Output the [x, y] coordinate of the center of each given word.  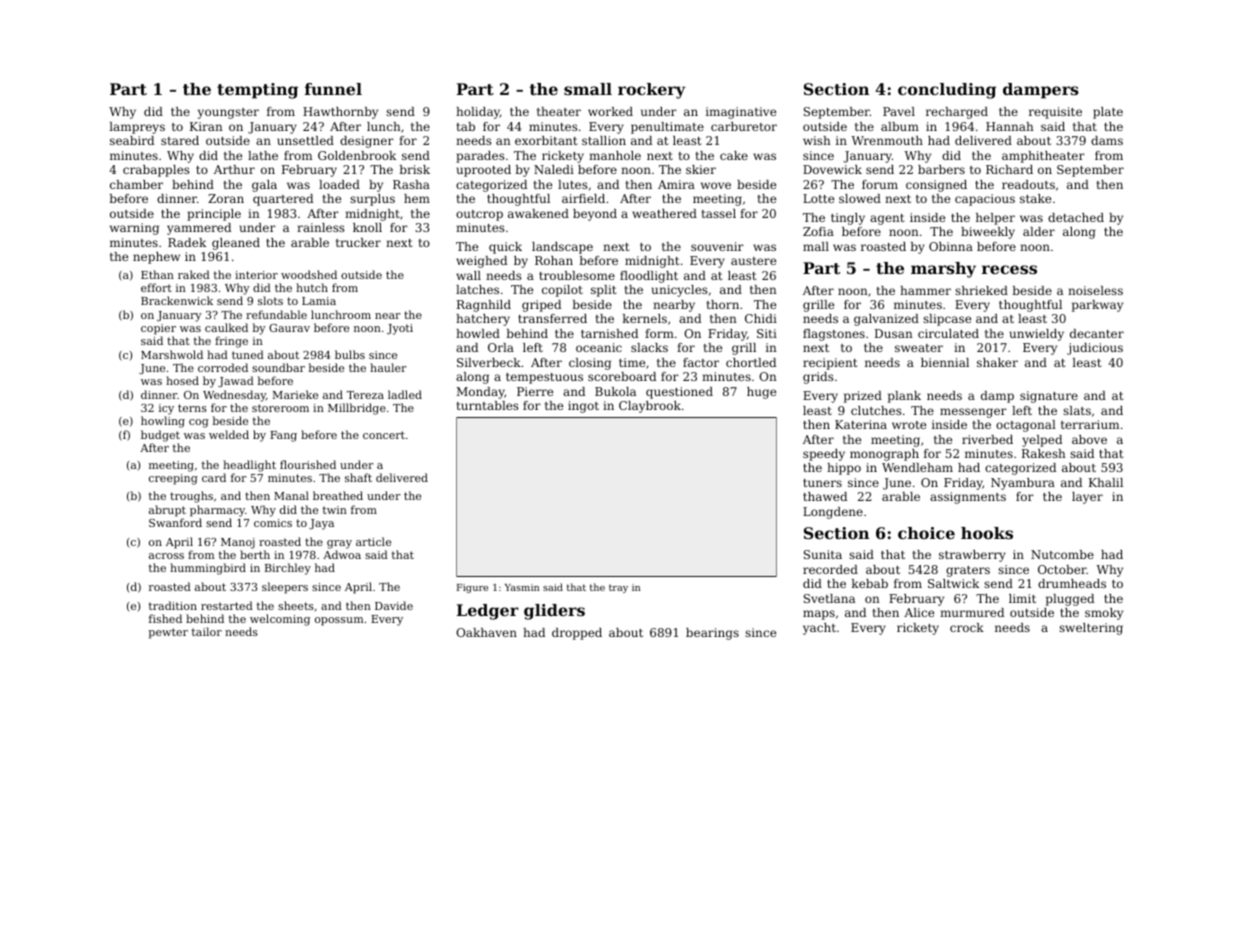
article [373, 541]
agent [887, 219]
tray [618, 588]
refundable [276, 314]
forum [880, 184]
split [603, 291]
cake [734, 155]
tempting [257, 91]
